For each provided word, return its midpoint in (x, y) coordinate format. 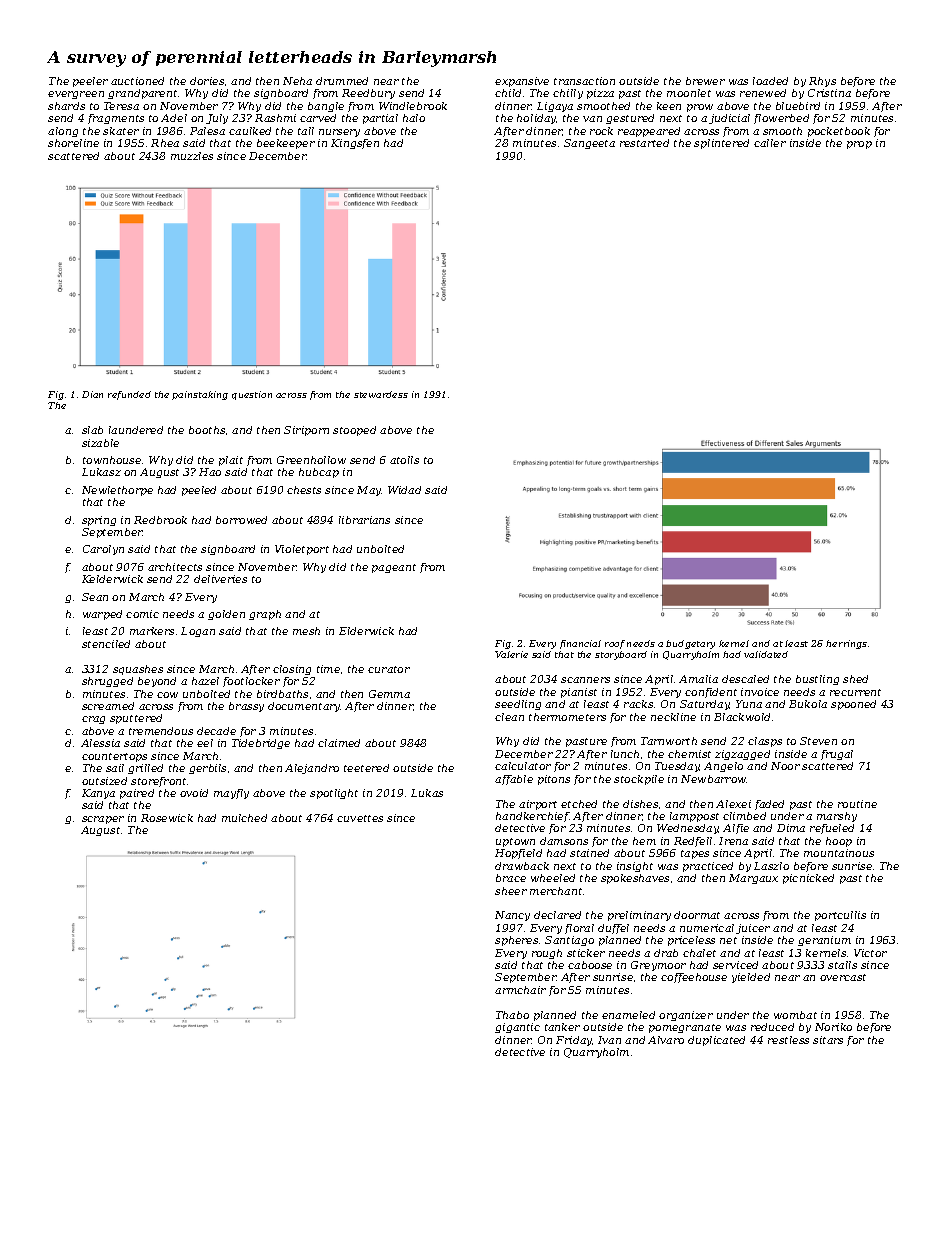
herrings (846, 644)
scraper (103, 820)
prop (859, 145)
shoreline (73, 143)
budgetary (690, 644)
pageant (394, 568)
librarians (364, 520)
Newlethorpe (117, 491)
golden (226, 615)
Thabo (512, 1015)
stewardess (381, 394)
